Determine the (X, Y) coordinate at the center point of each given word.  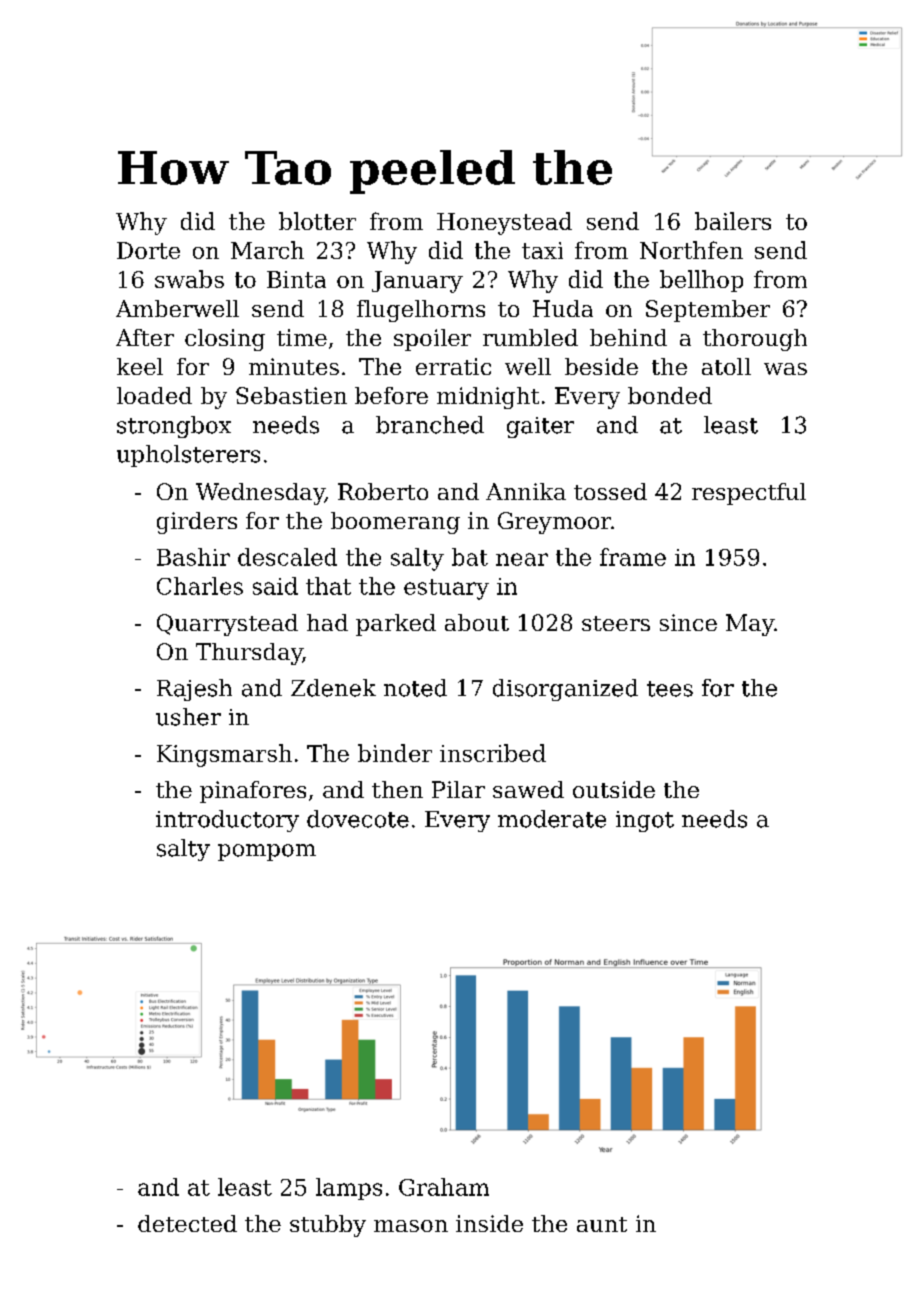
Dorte (148, 250)
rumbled (530, 337)
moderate (552, 819)
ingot (645, 821)
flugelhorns (421, 311)
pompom (267, 852)
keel (140, 366)
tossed (610, 491)
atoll (726, 366)
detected (187, 1223)
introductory (227, 821)
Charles (200, 586)
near (522, 559)
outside (614, 789)
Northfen (691, 250)
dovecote (358, 819)
